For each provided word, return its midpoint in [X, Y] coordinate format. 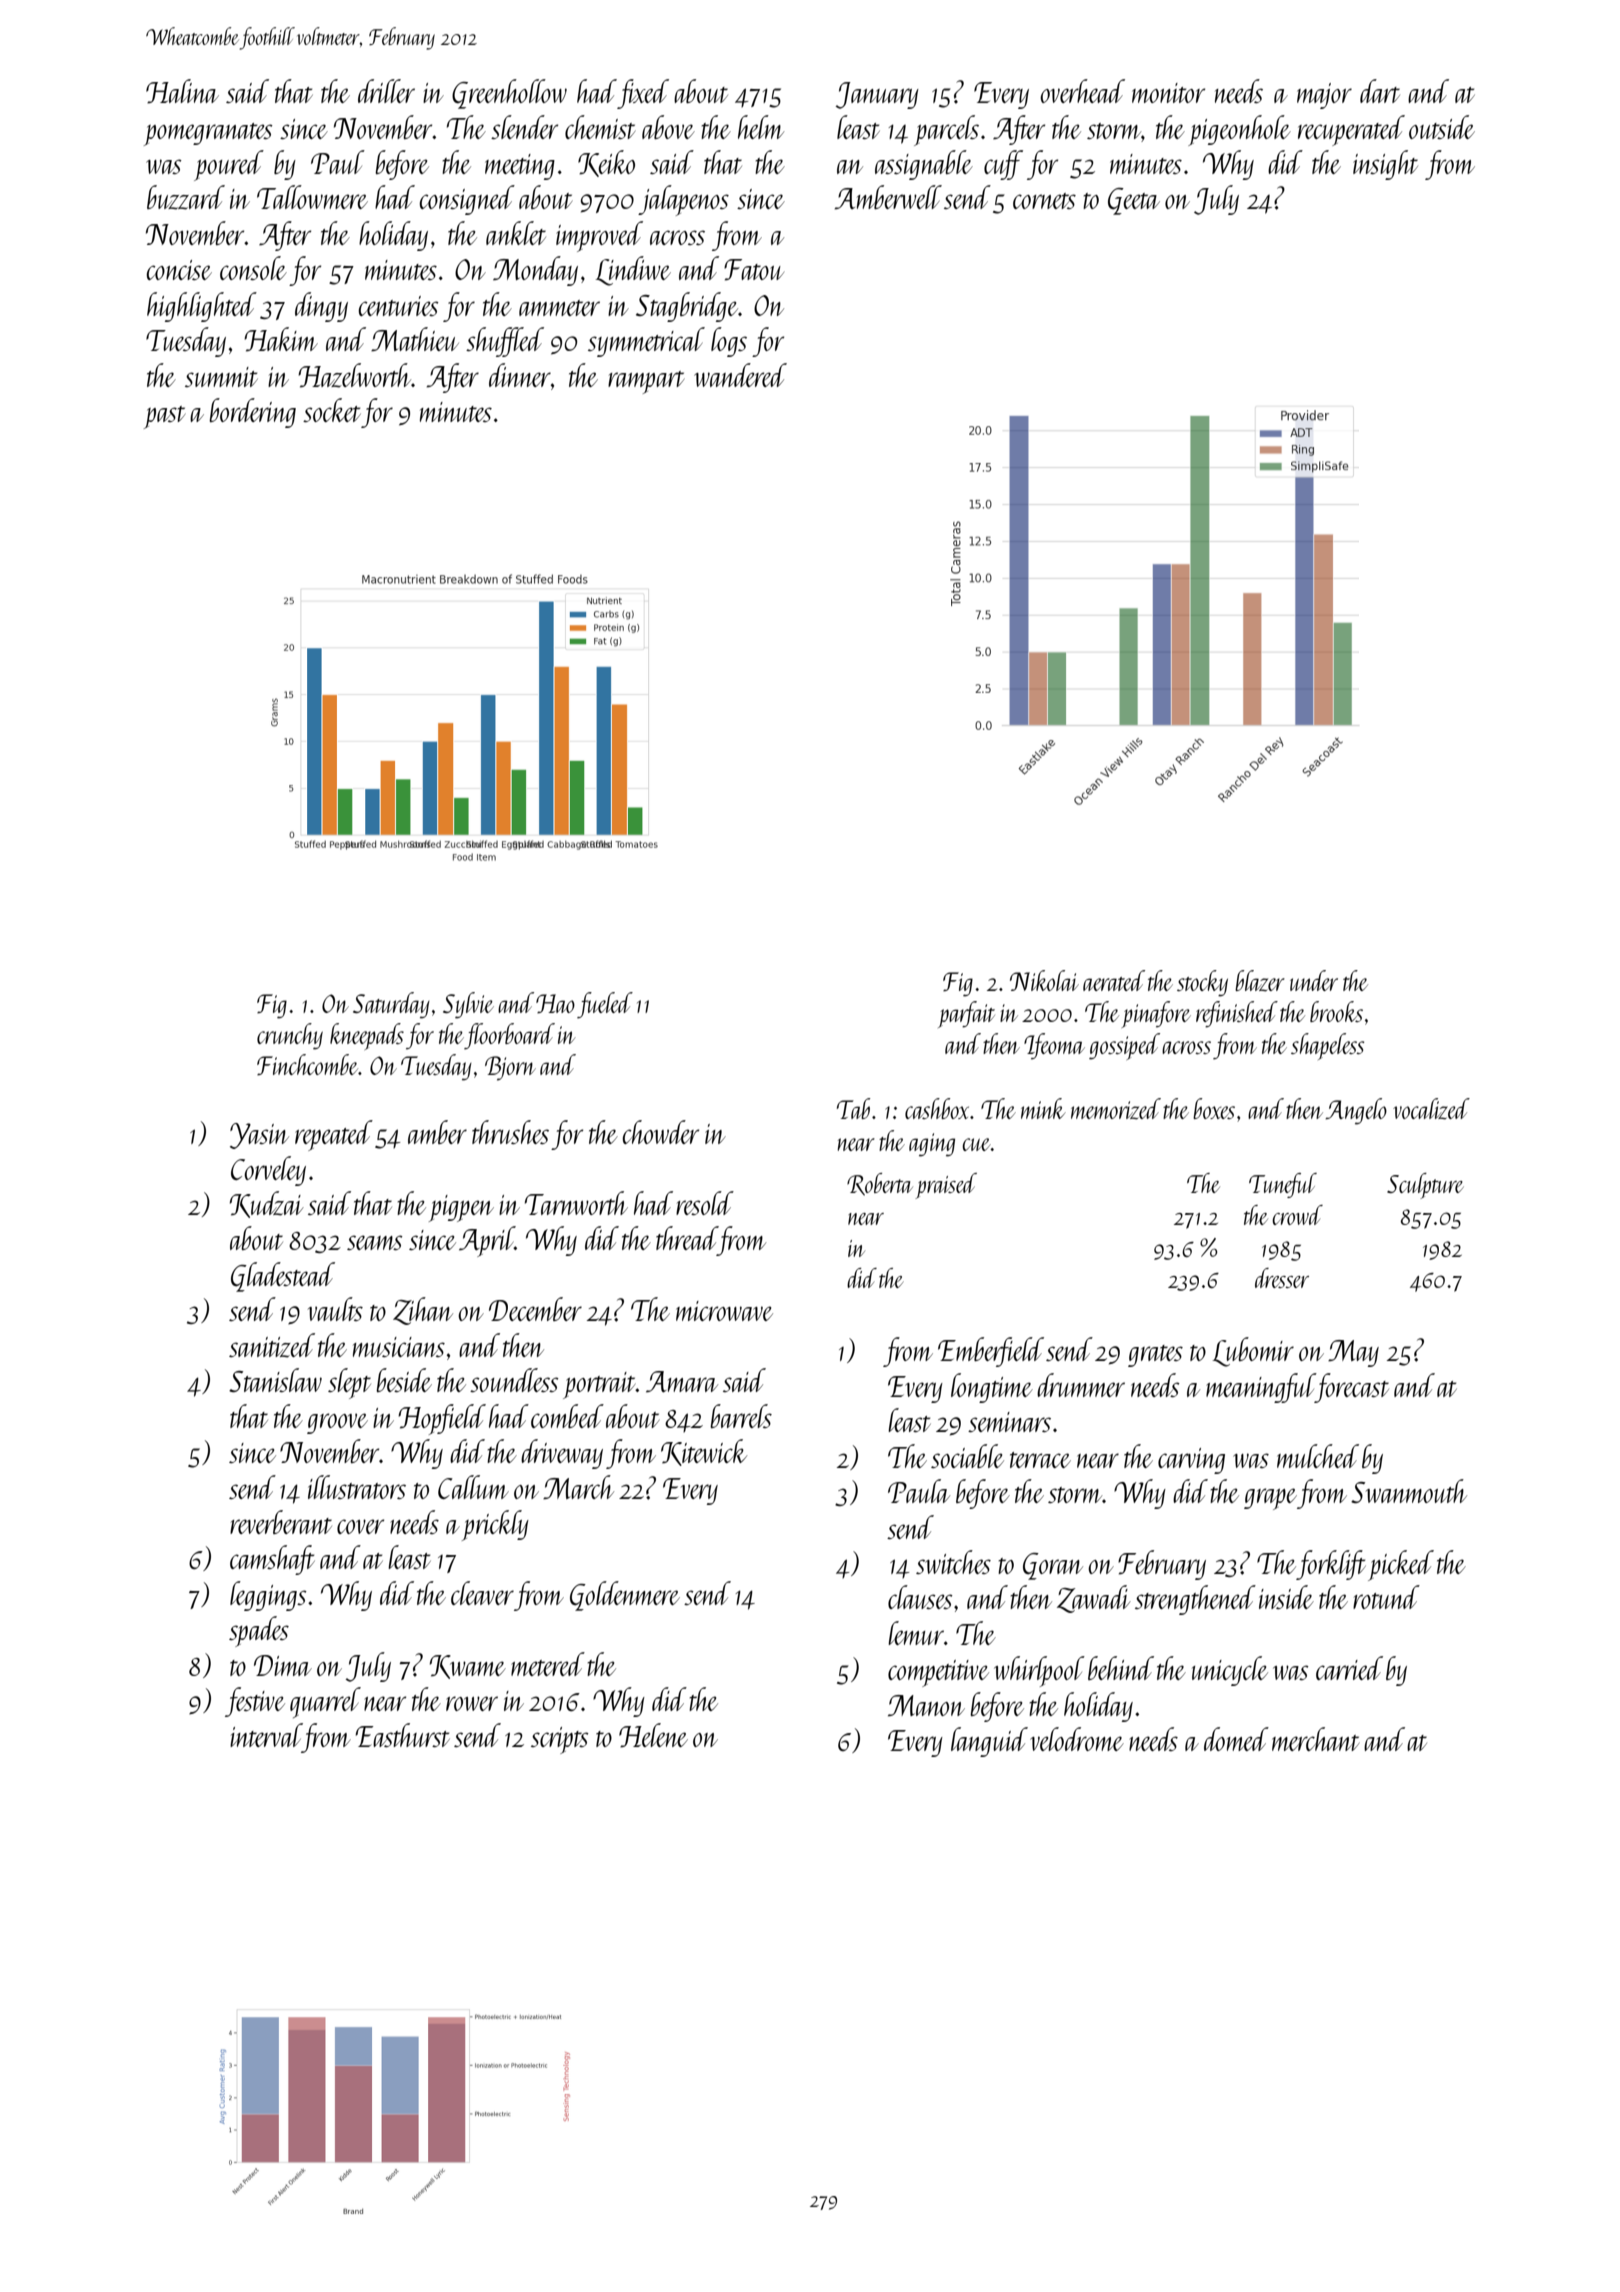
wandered [740, 375]
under [1314, 980]
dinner [520, 375]
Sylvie [468, 1005]
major [1324, 96]
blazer [1260, 981]
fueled [605, 1005]
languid [989, 1742]
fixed [643, 94]
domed [1236, 1739]
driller [386, 91]
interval [266, 1735]
